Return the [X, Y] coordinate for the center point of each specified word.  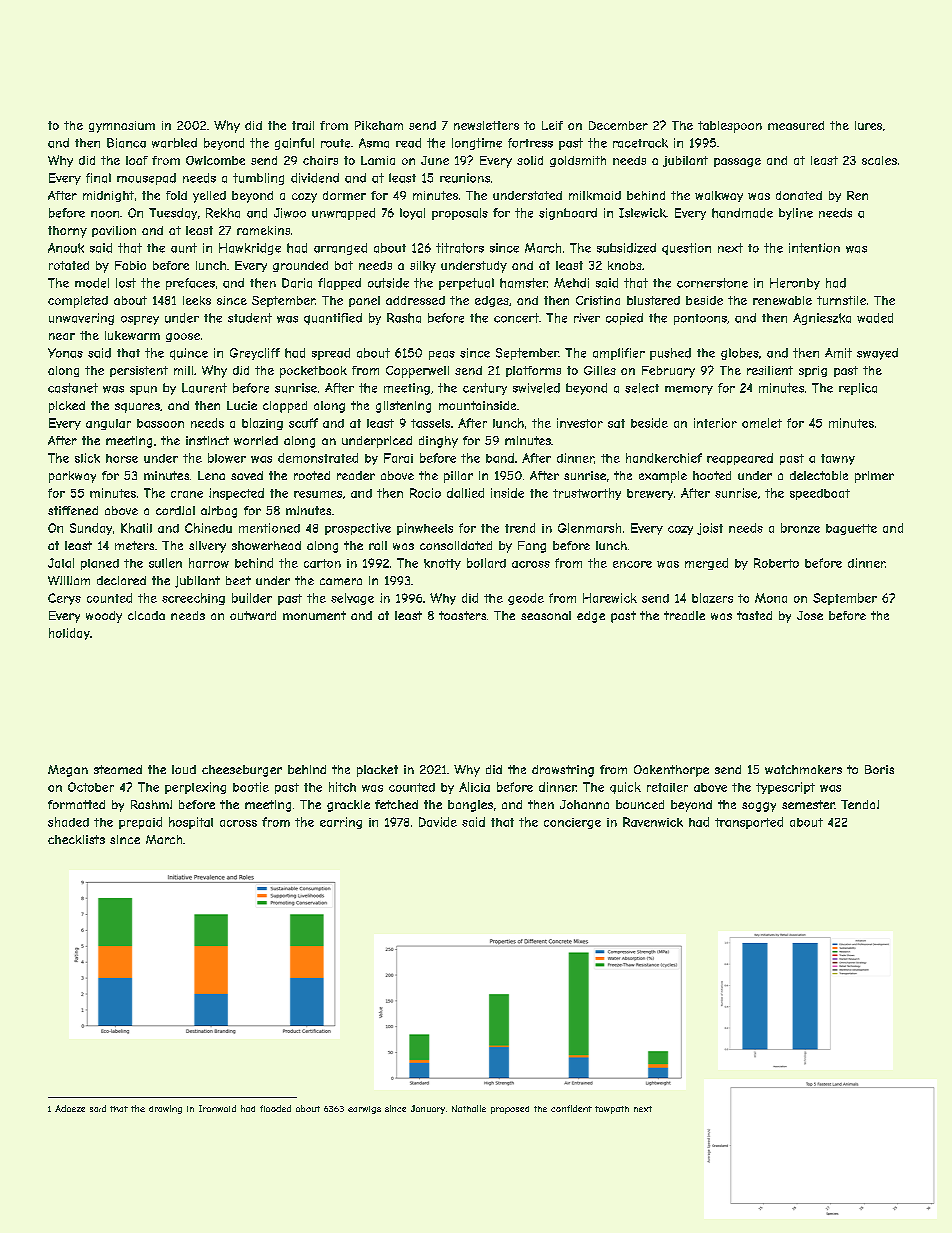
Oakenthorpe [671, 771]
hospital [191, 823]
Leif [552, 125]
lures [868, 125]
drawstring [563, 771]
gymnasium [122, 127]
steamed [118, 769]
